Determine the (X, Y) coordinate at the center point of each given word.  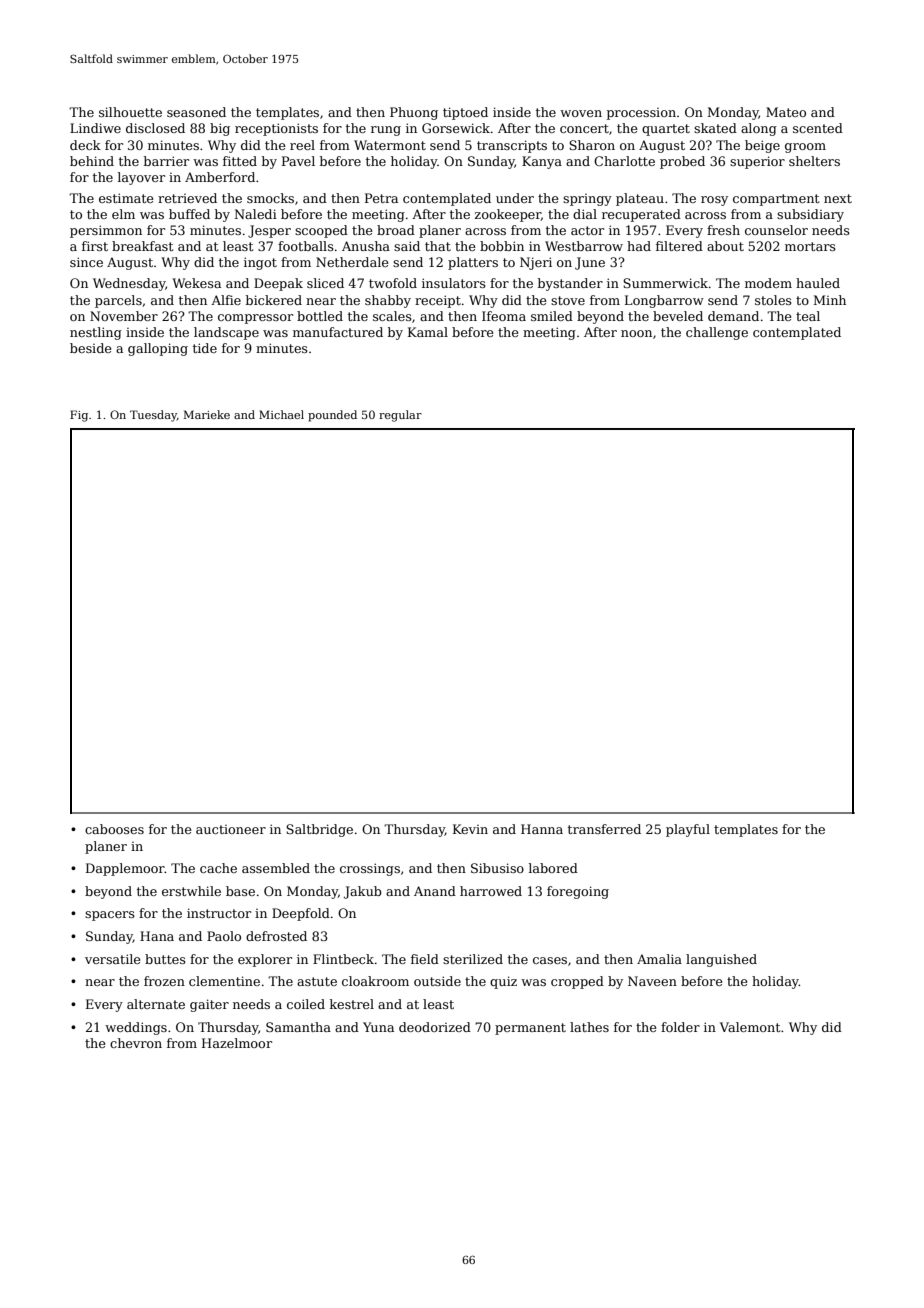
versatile (112, 959)
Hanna (542, 829)
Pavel (298, 161)
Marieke (207, 414)
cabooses (114, 829)
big (220, 129)
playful (688, 830)
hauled (818, 283)
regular (400, 416)
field (425, 959)
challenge (717, 333)
